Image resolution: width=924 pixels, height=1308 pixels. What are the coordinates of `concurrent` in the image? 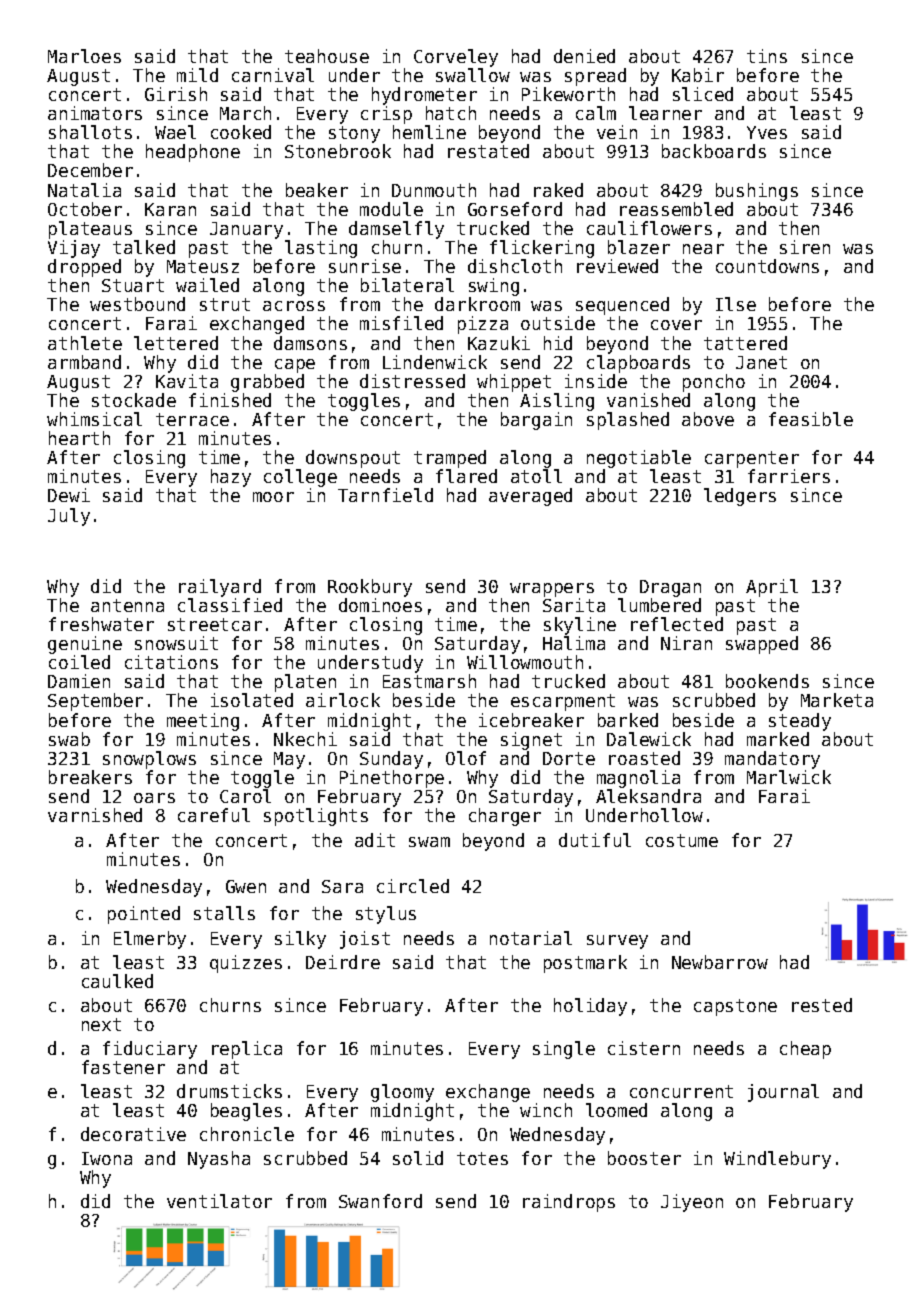 It's located at (681, 1091).
